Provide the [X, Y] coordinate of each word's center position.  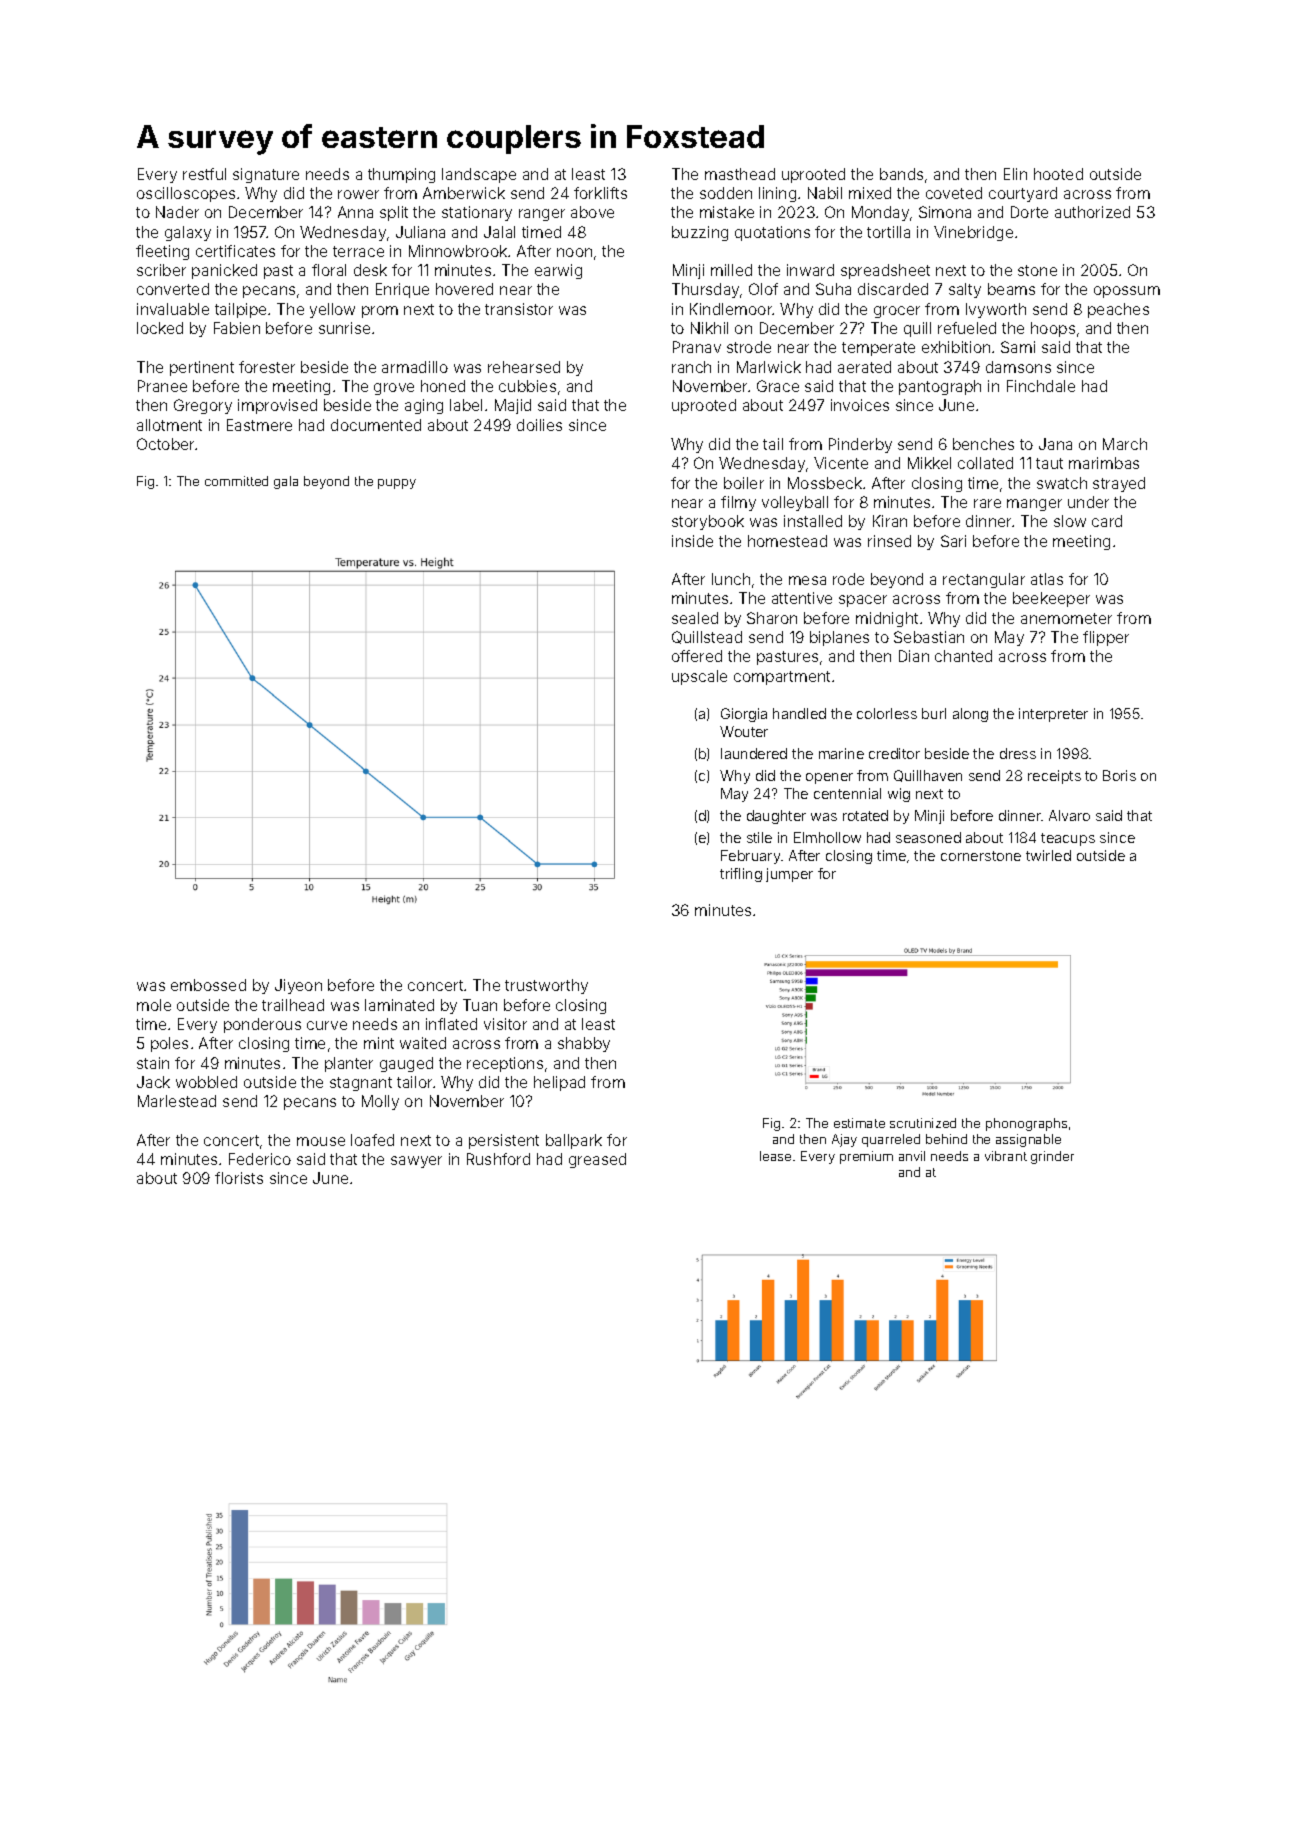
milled [731, 270]
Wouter [744, 731]
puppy [397, 484]
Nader [177, 212]
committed [236, 481]
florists [239, 1178]
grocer [897, 312]
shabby [584, 1044]
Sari [953, 541]
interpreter [1053, 715]
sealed [695, 618]
